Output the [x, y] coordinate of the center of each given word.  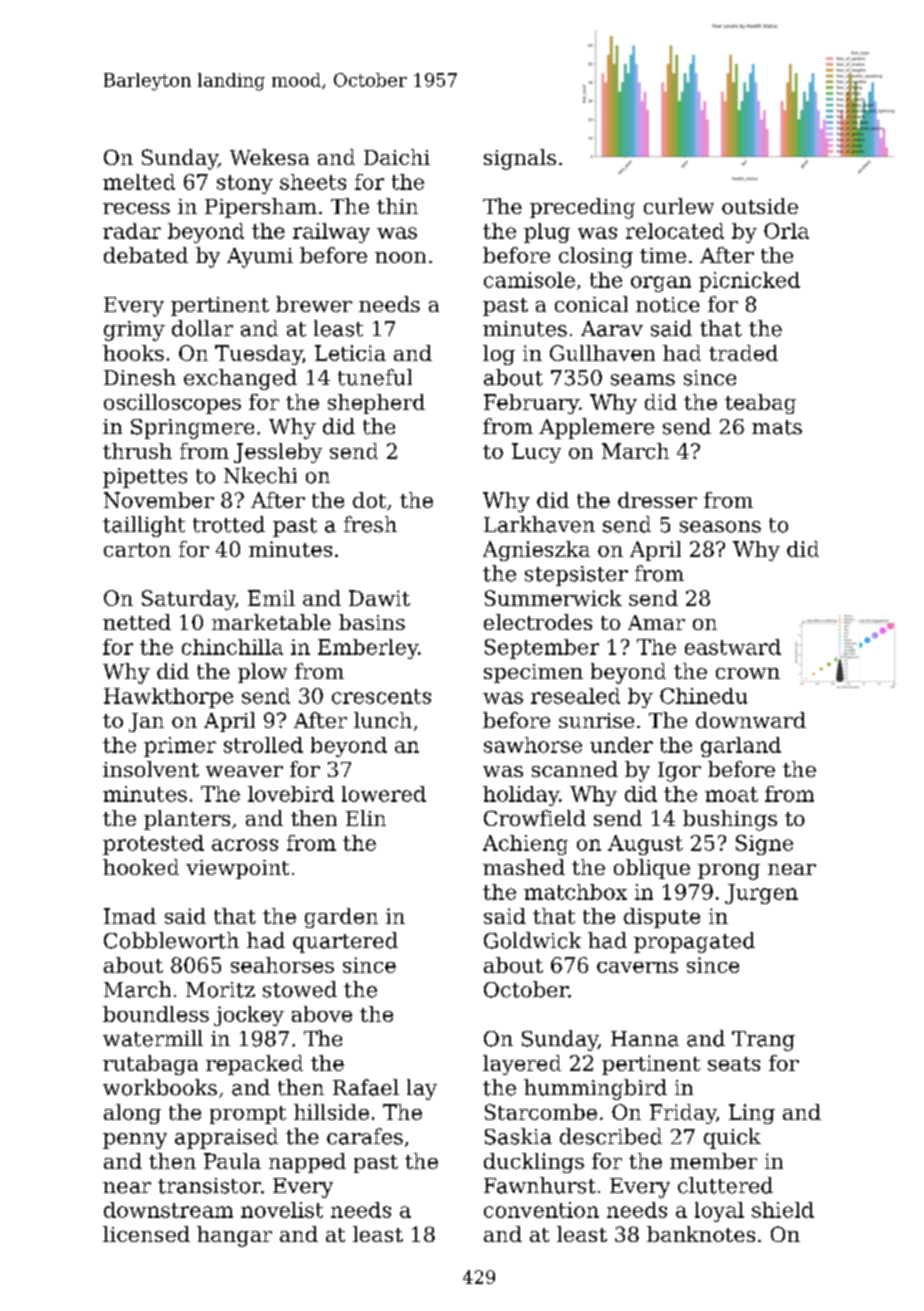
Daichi [397, 157]
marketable [271, 622]
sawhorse [533, 745]
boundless [156, 1014]
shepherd [376, 404]
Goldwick [532, 940]
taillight [144, 526]
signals [520, 159]
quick [732, 1138]
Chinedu [703, 696]
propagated [694, 942]
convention [541, 1210]
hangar [234, 1236]
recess [136, 208]
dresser [657, 500]
